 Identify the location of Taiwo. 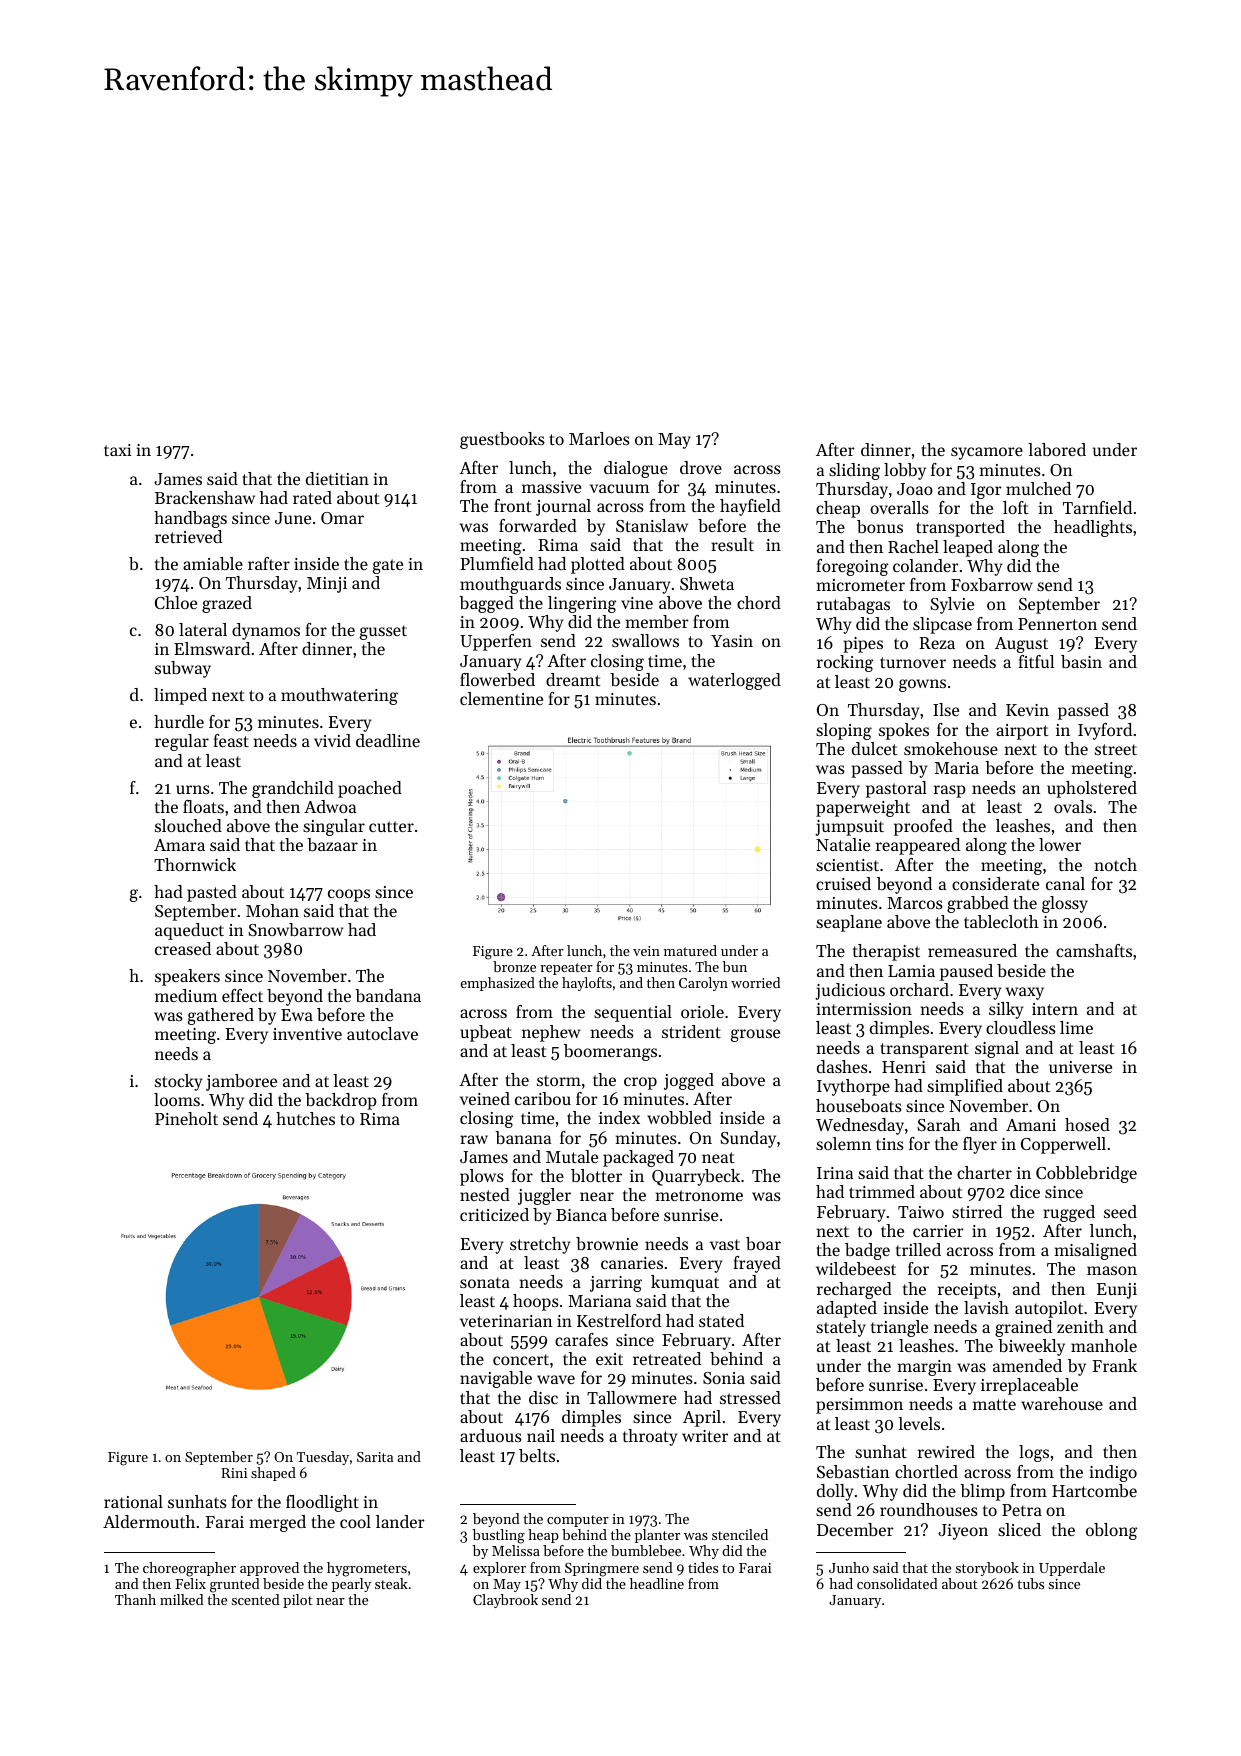
(921, 1212).
